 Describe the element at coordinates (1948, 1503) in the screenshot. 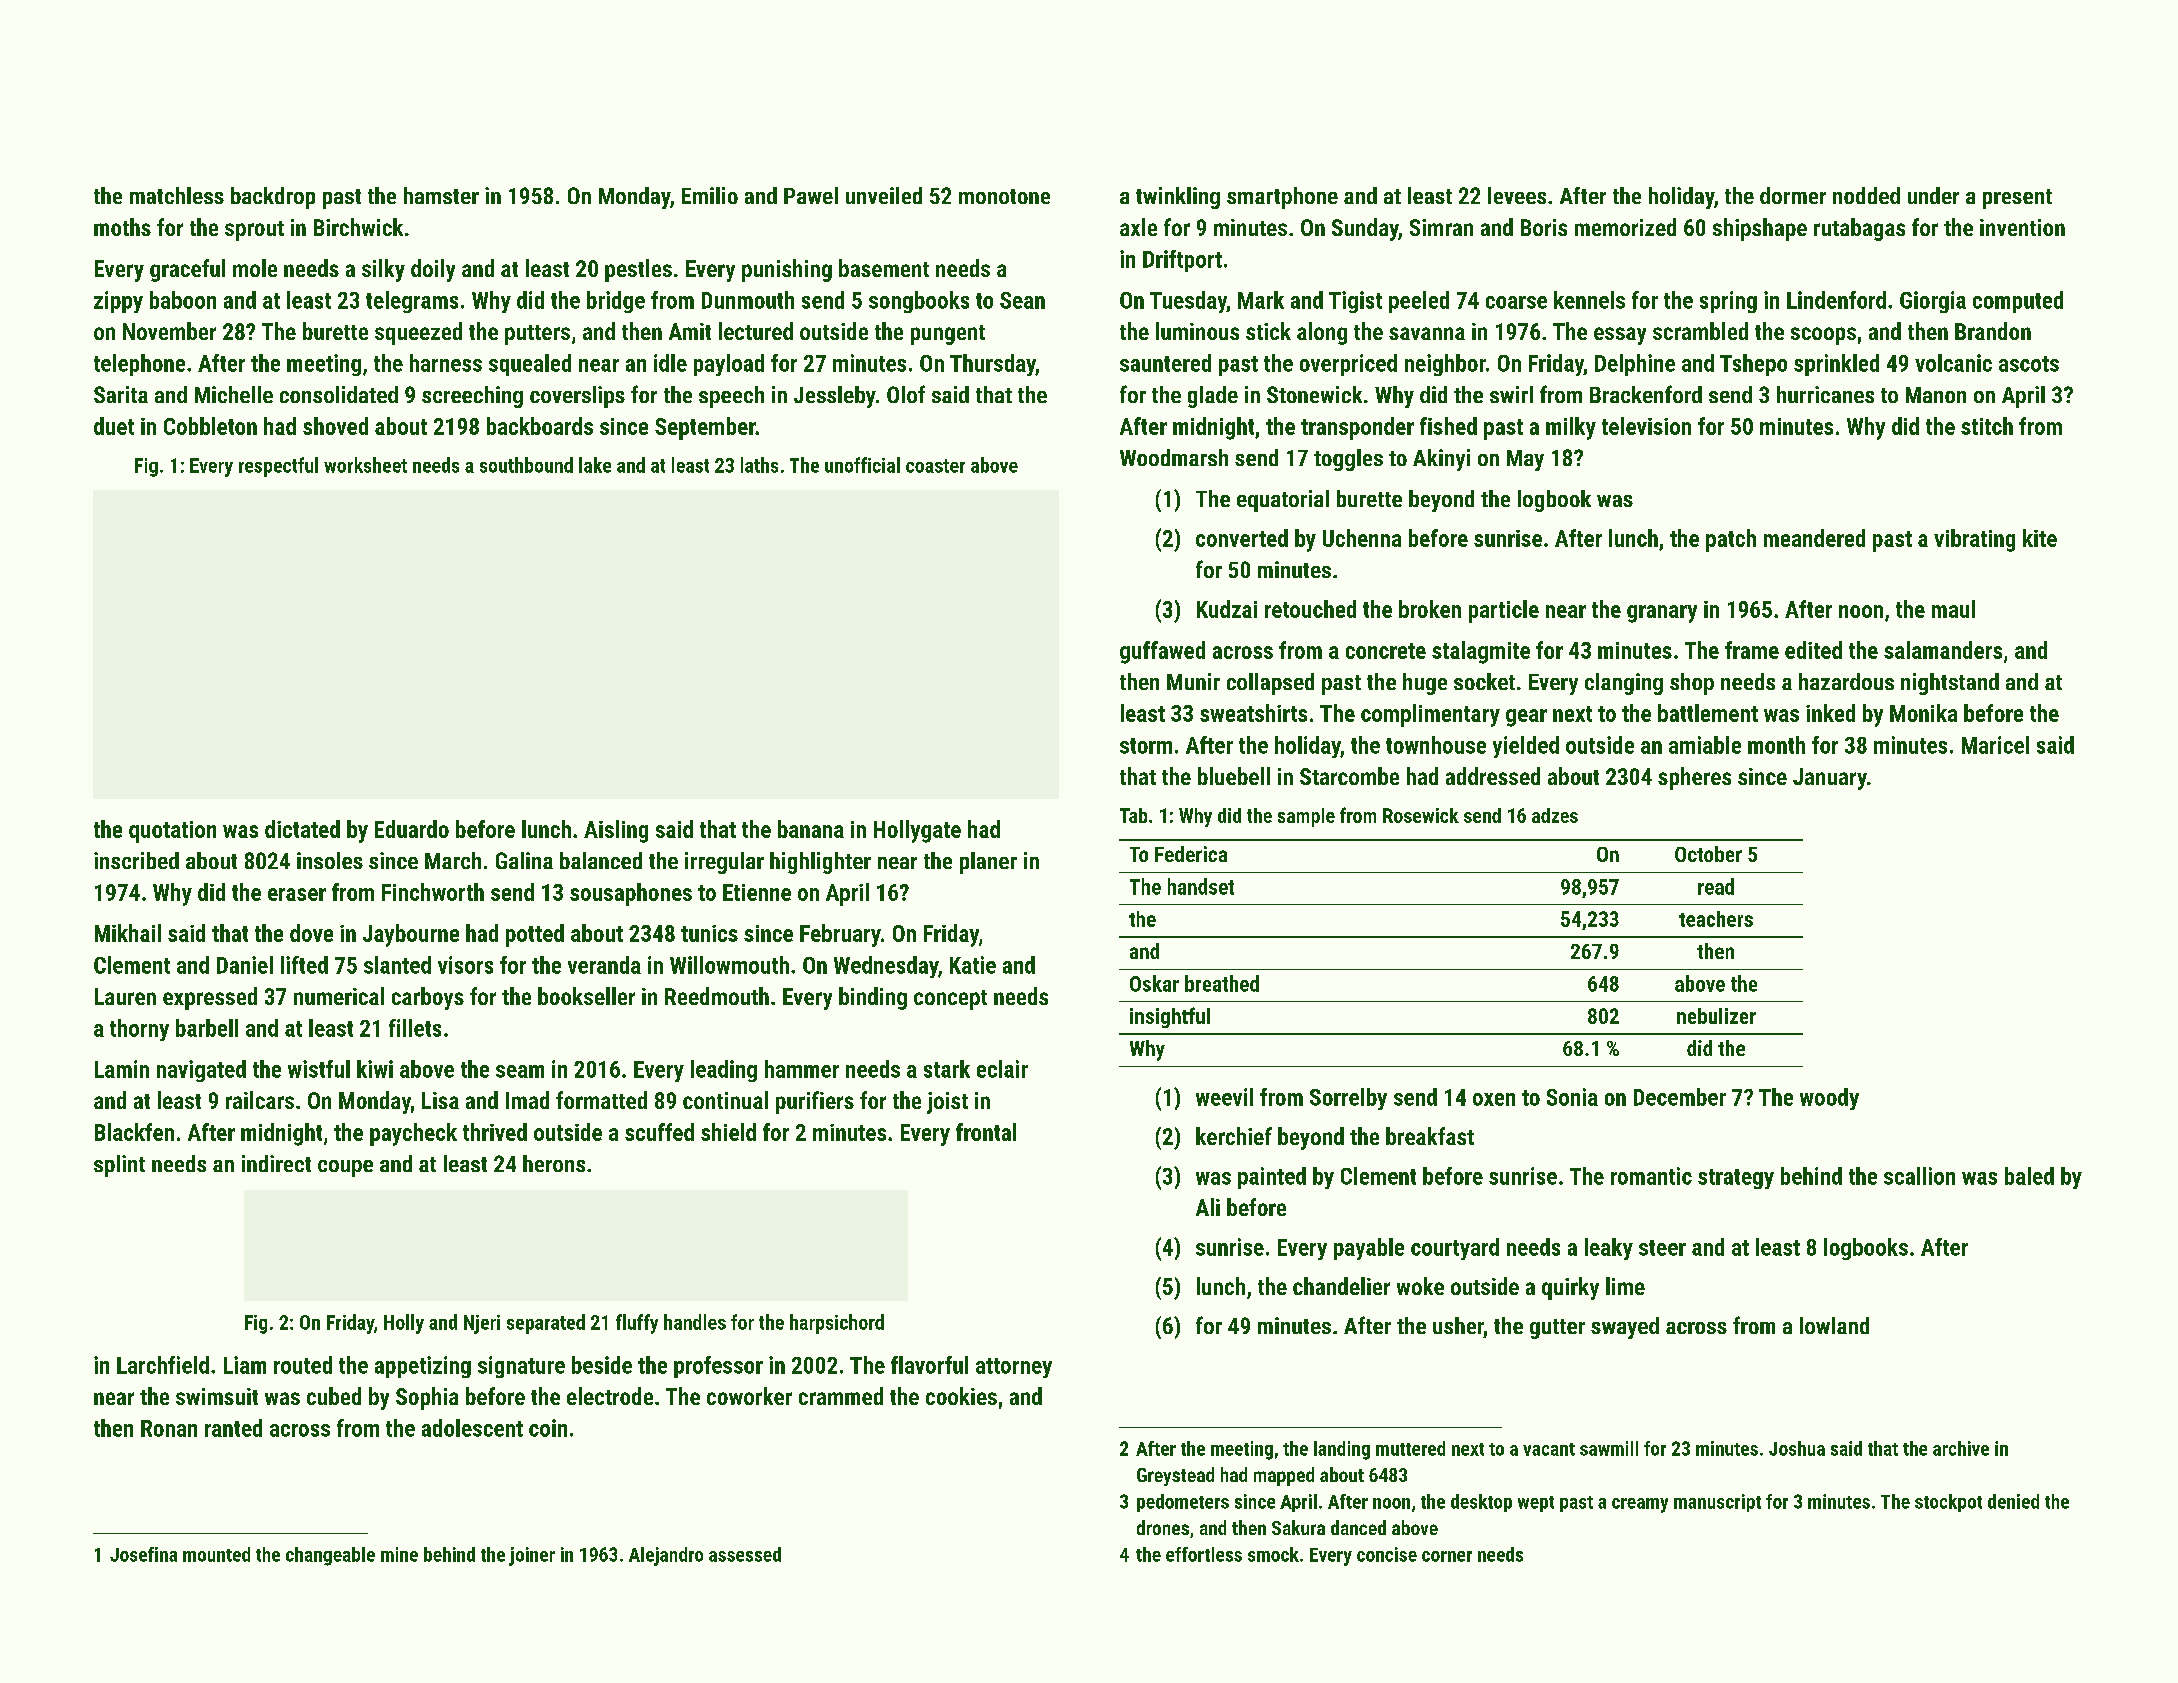

I see `stockpot` at that location.
